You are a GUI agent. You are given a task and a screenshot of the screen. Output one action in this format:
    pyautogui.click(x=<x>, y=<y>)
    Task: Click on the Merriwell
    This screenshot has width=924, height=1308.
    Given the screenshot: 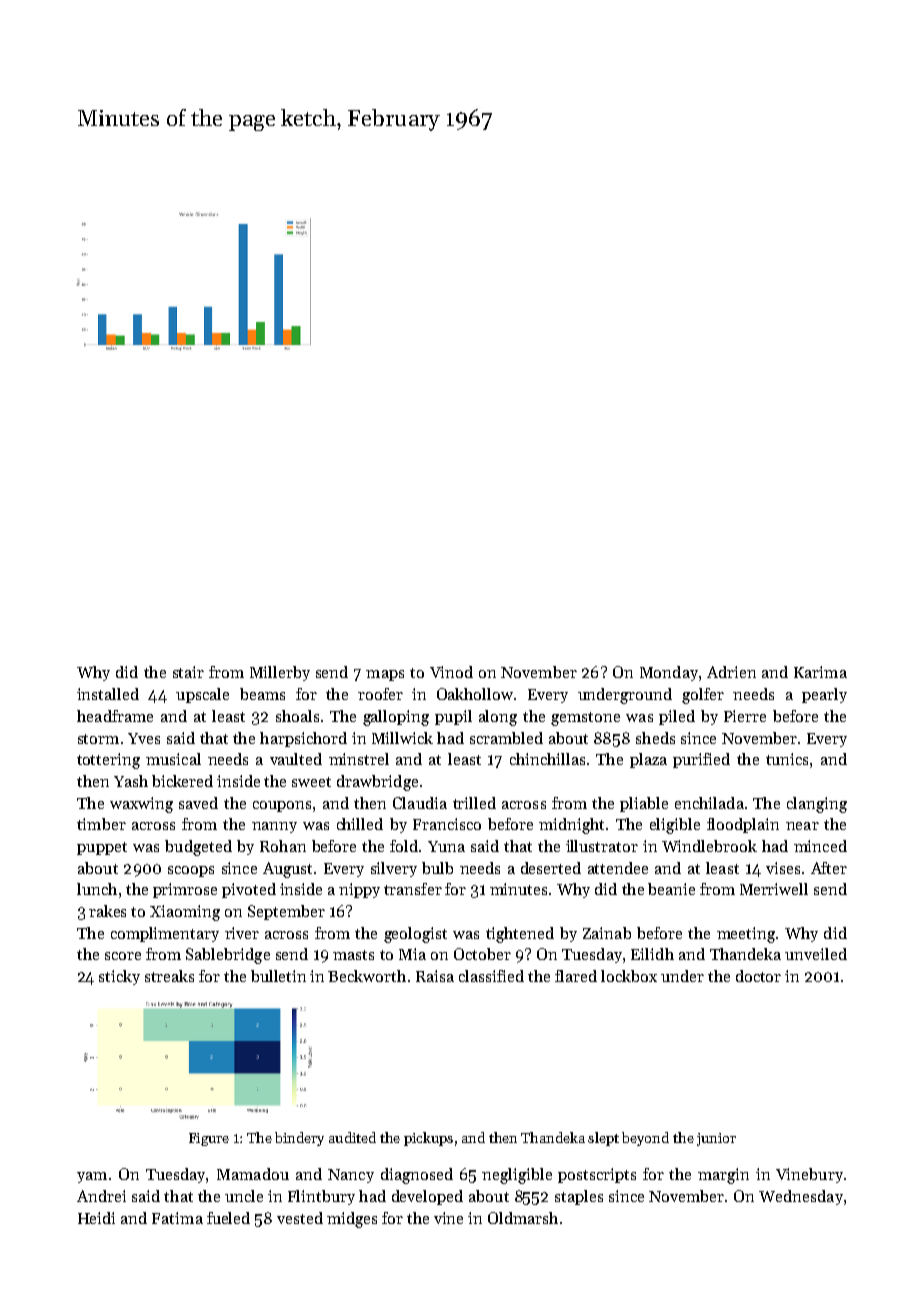 What is the action you would take?
    pyautogui.click(x=774, y=889)
